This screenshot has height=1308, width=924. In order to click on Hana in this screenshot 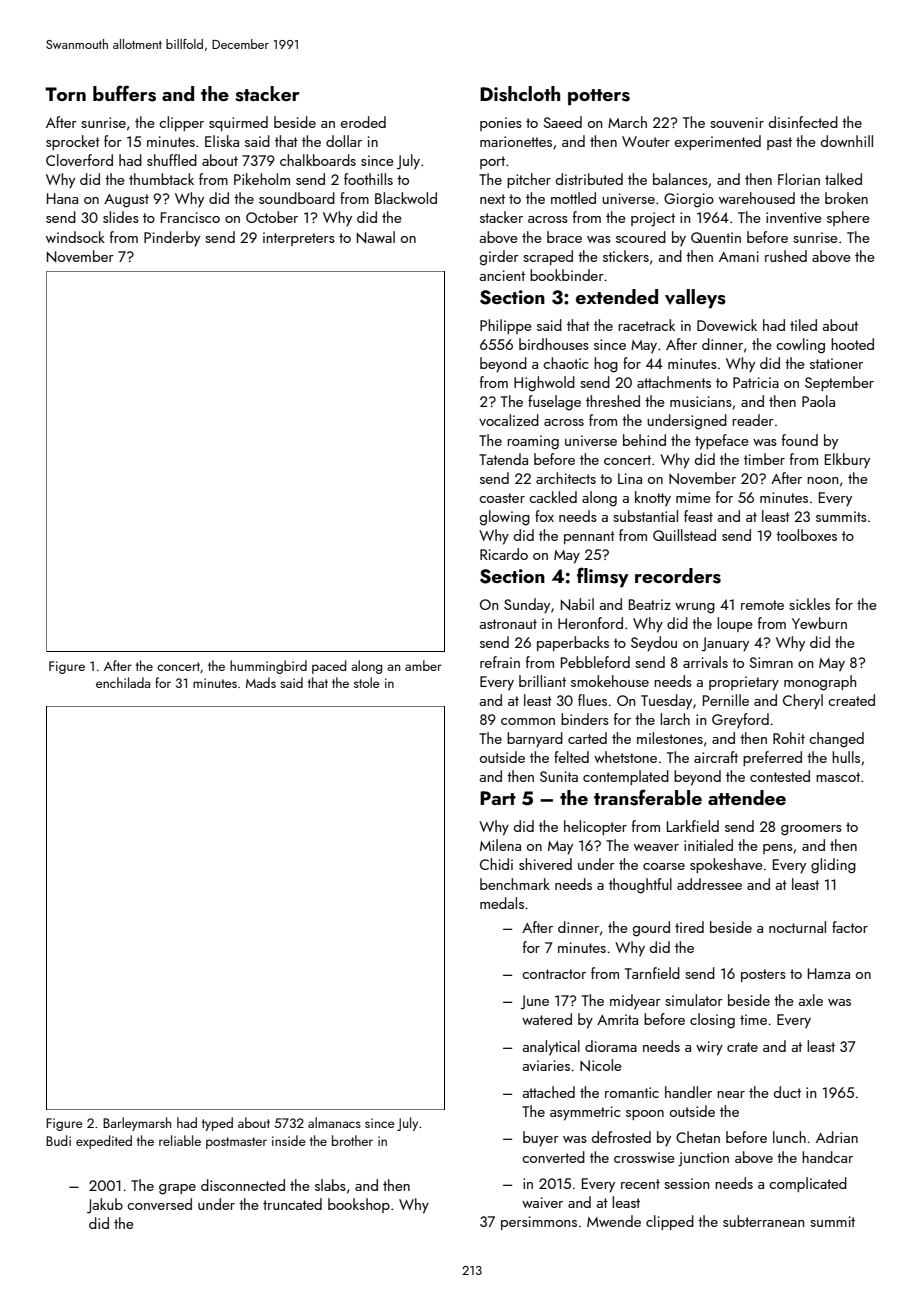, I will do `click(62, 198)`.
